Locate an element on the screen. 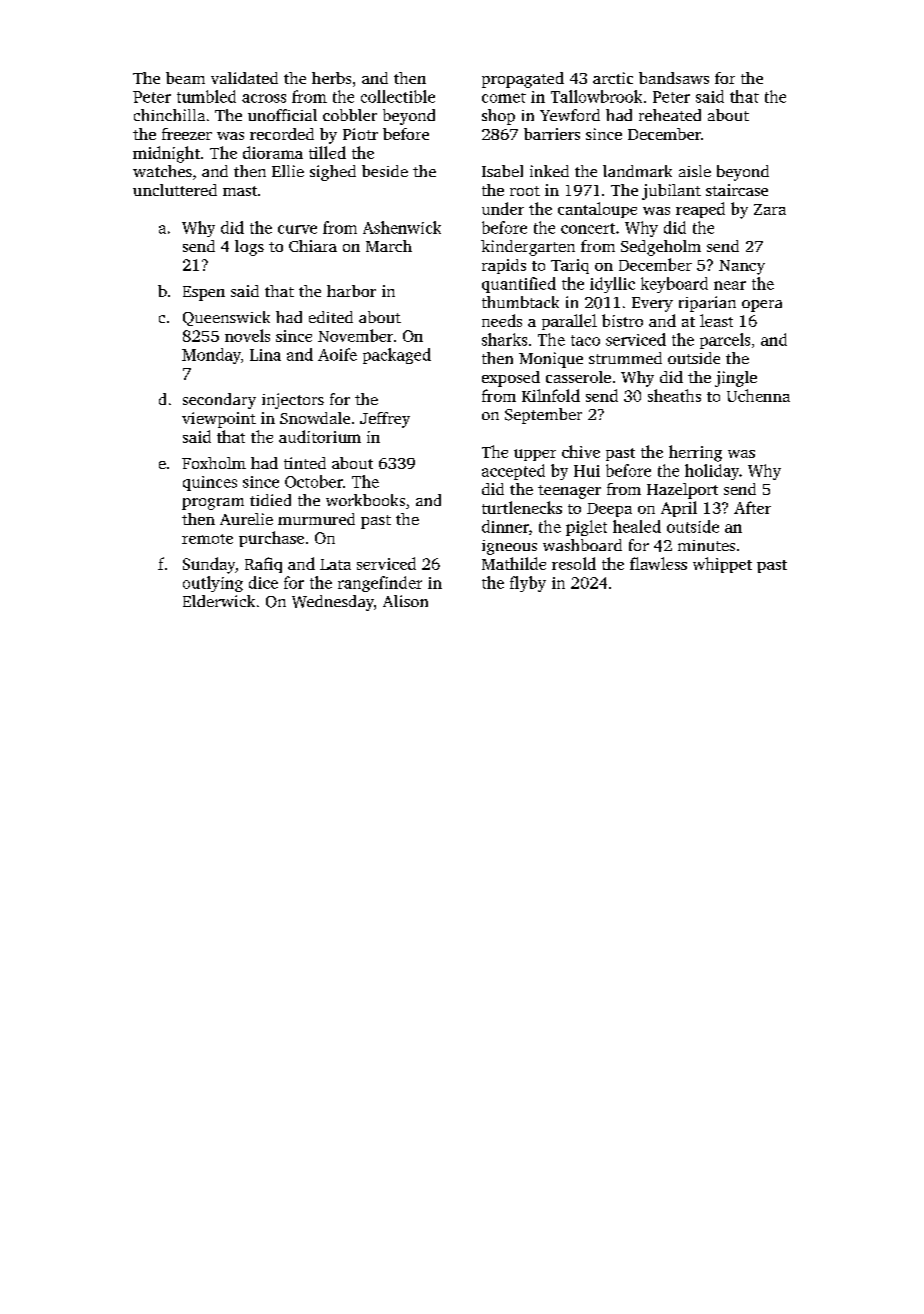  barriers is located at coordinates (552, 134).
